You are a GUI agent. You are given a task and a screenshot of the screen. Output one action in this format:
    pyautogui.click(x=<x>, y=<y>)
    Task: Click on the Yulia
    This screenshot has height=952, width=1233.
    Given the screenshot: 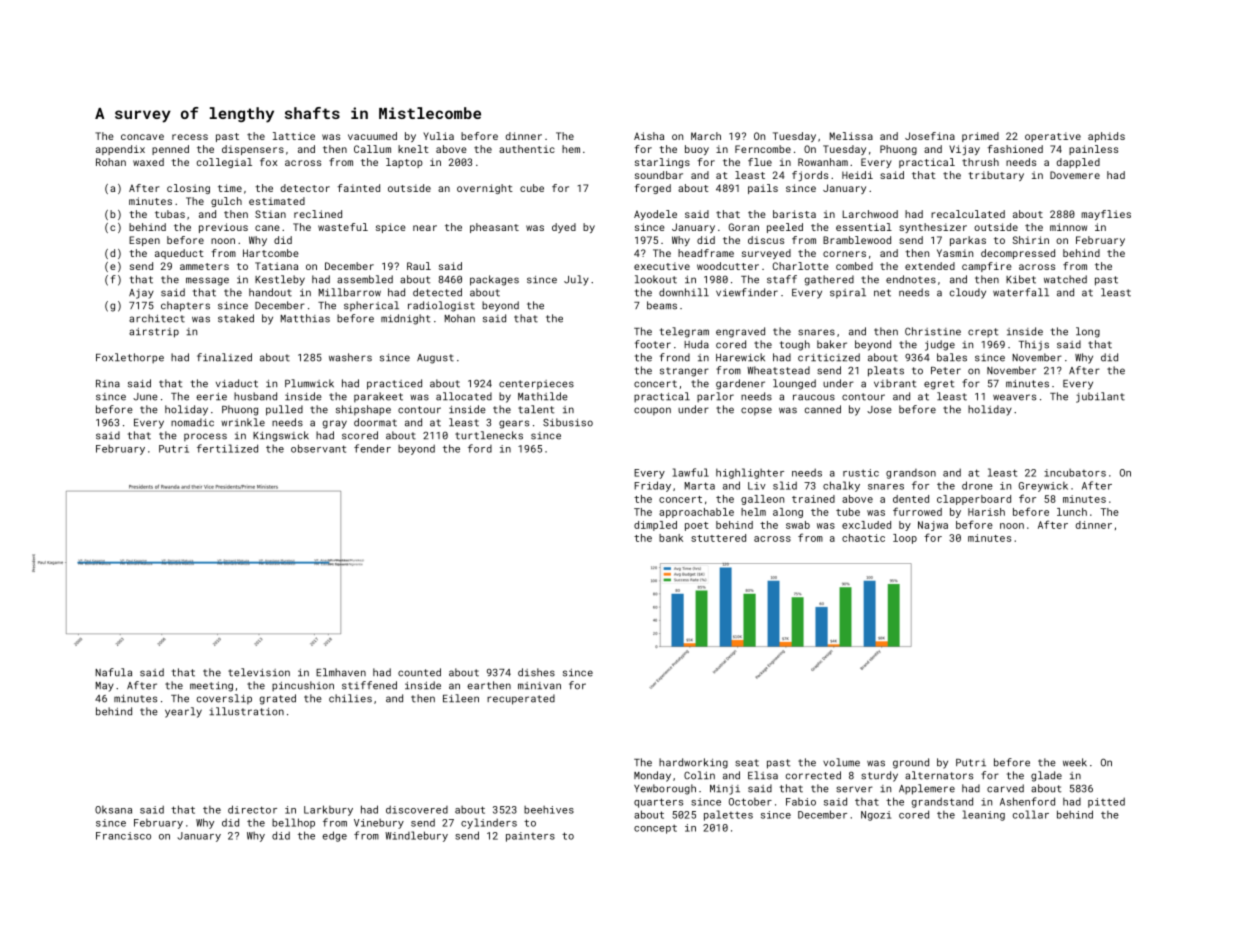 What is the action you would take?
    pyautogui.click(x=438, y=136)
